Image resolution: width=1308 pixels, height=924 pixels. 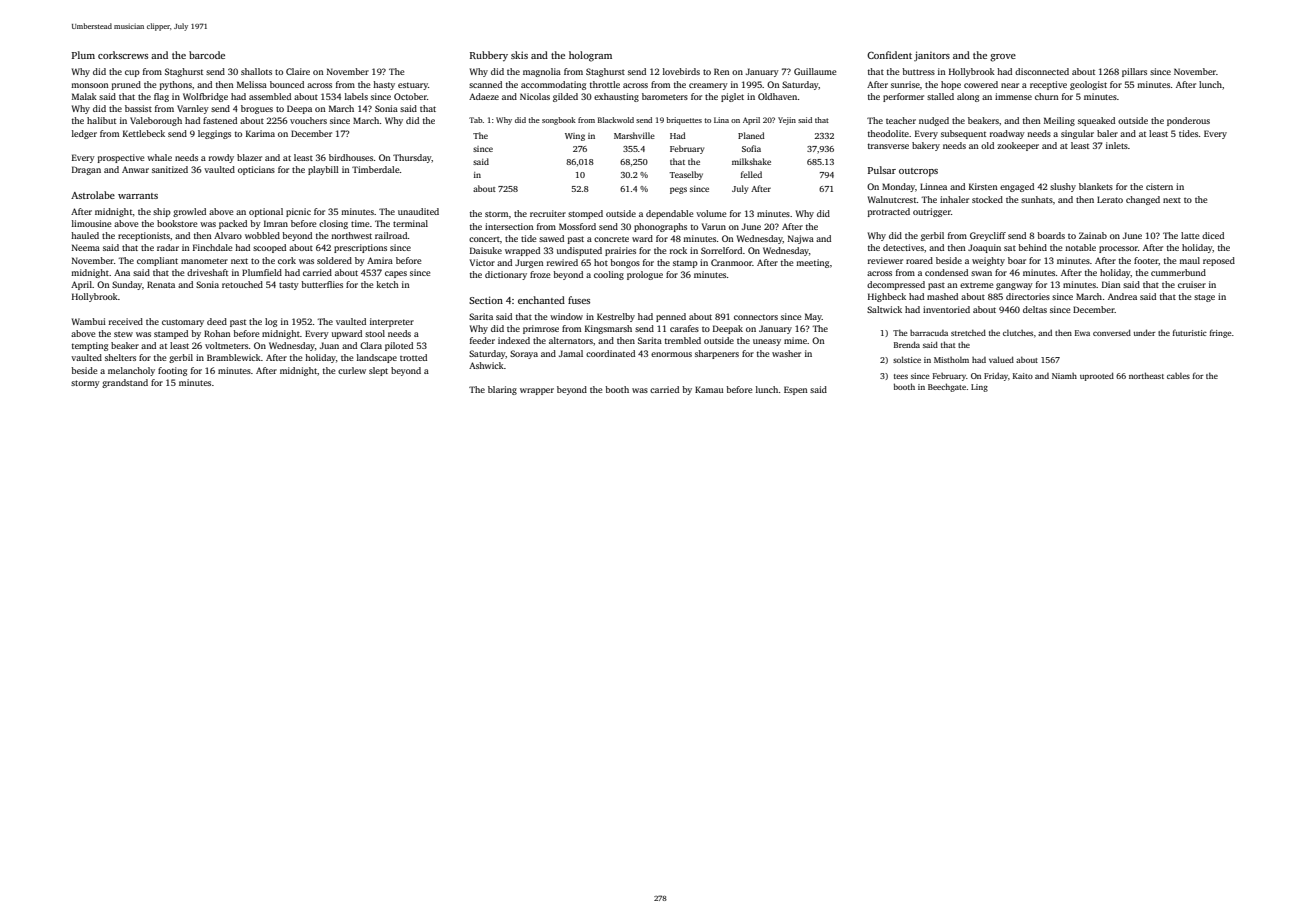 What do you see at coordinates (678, 190) in the screenshot?
I see `pegs` at bounding box center [678, 190].
